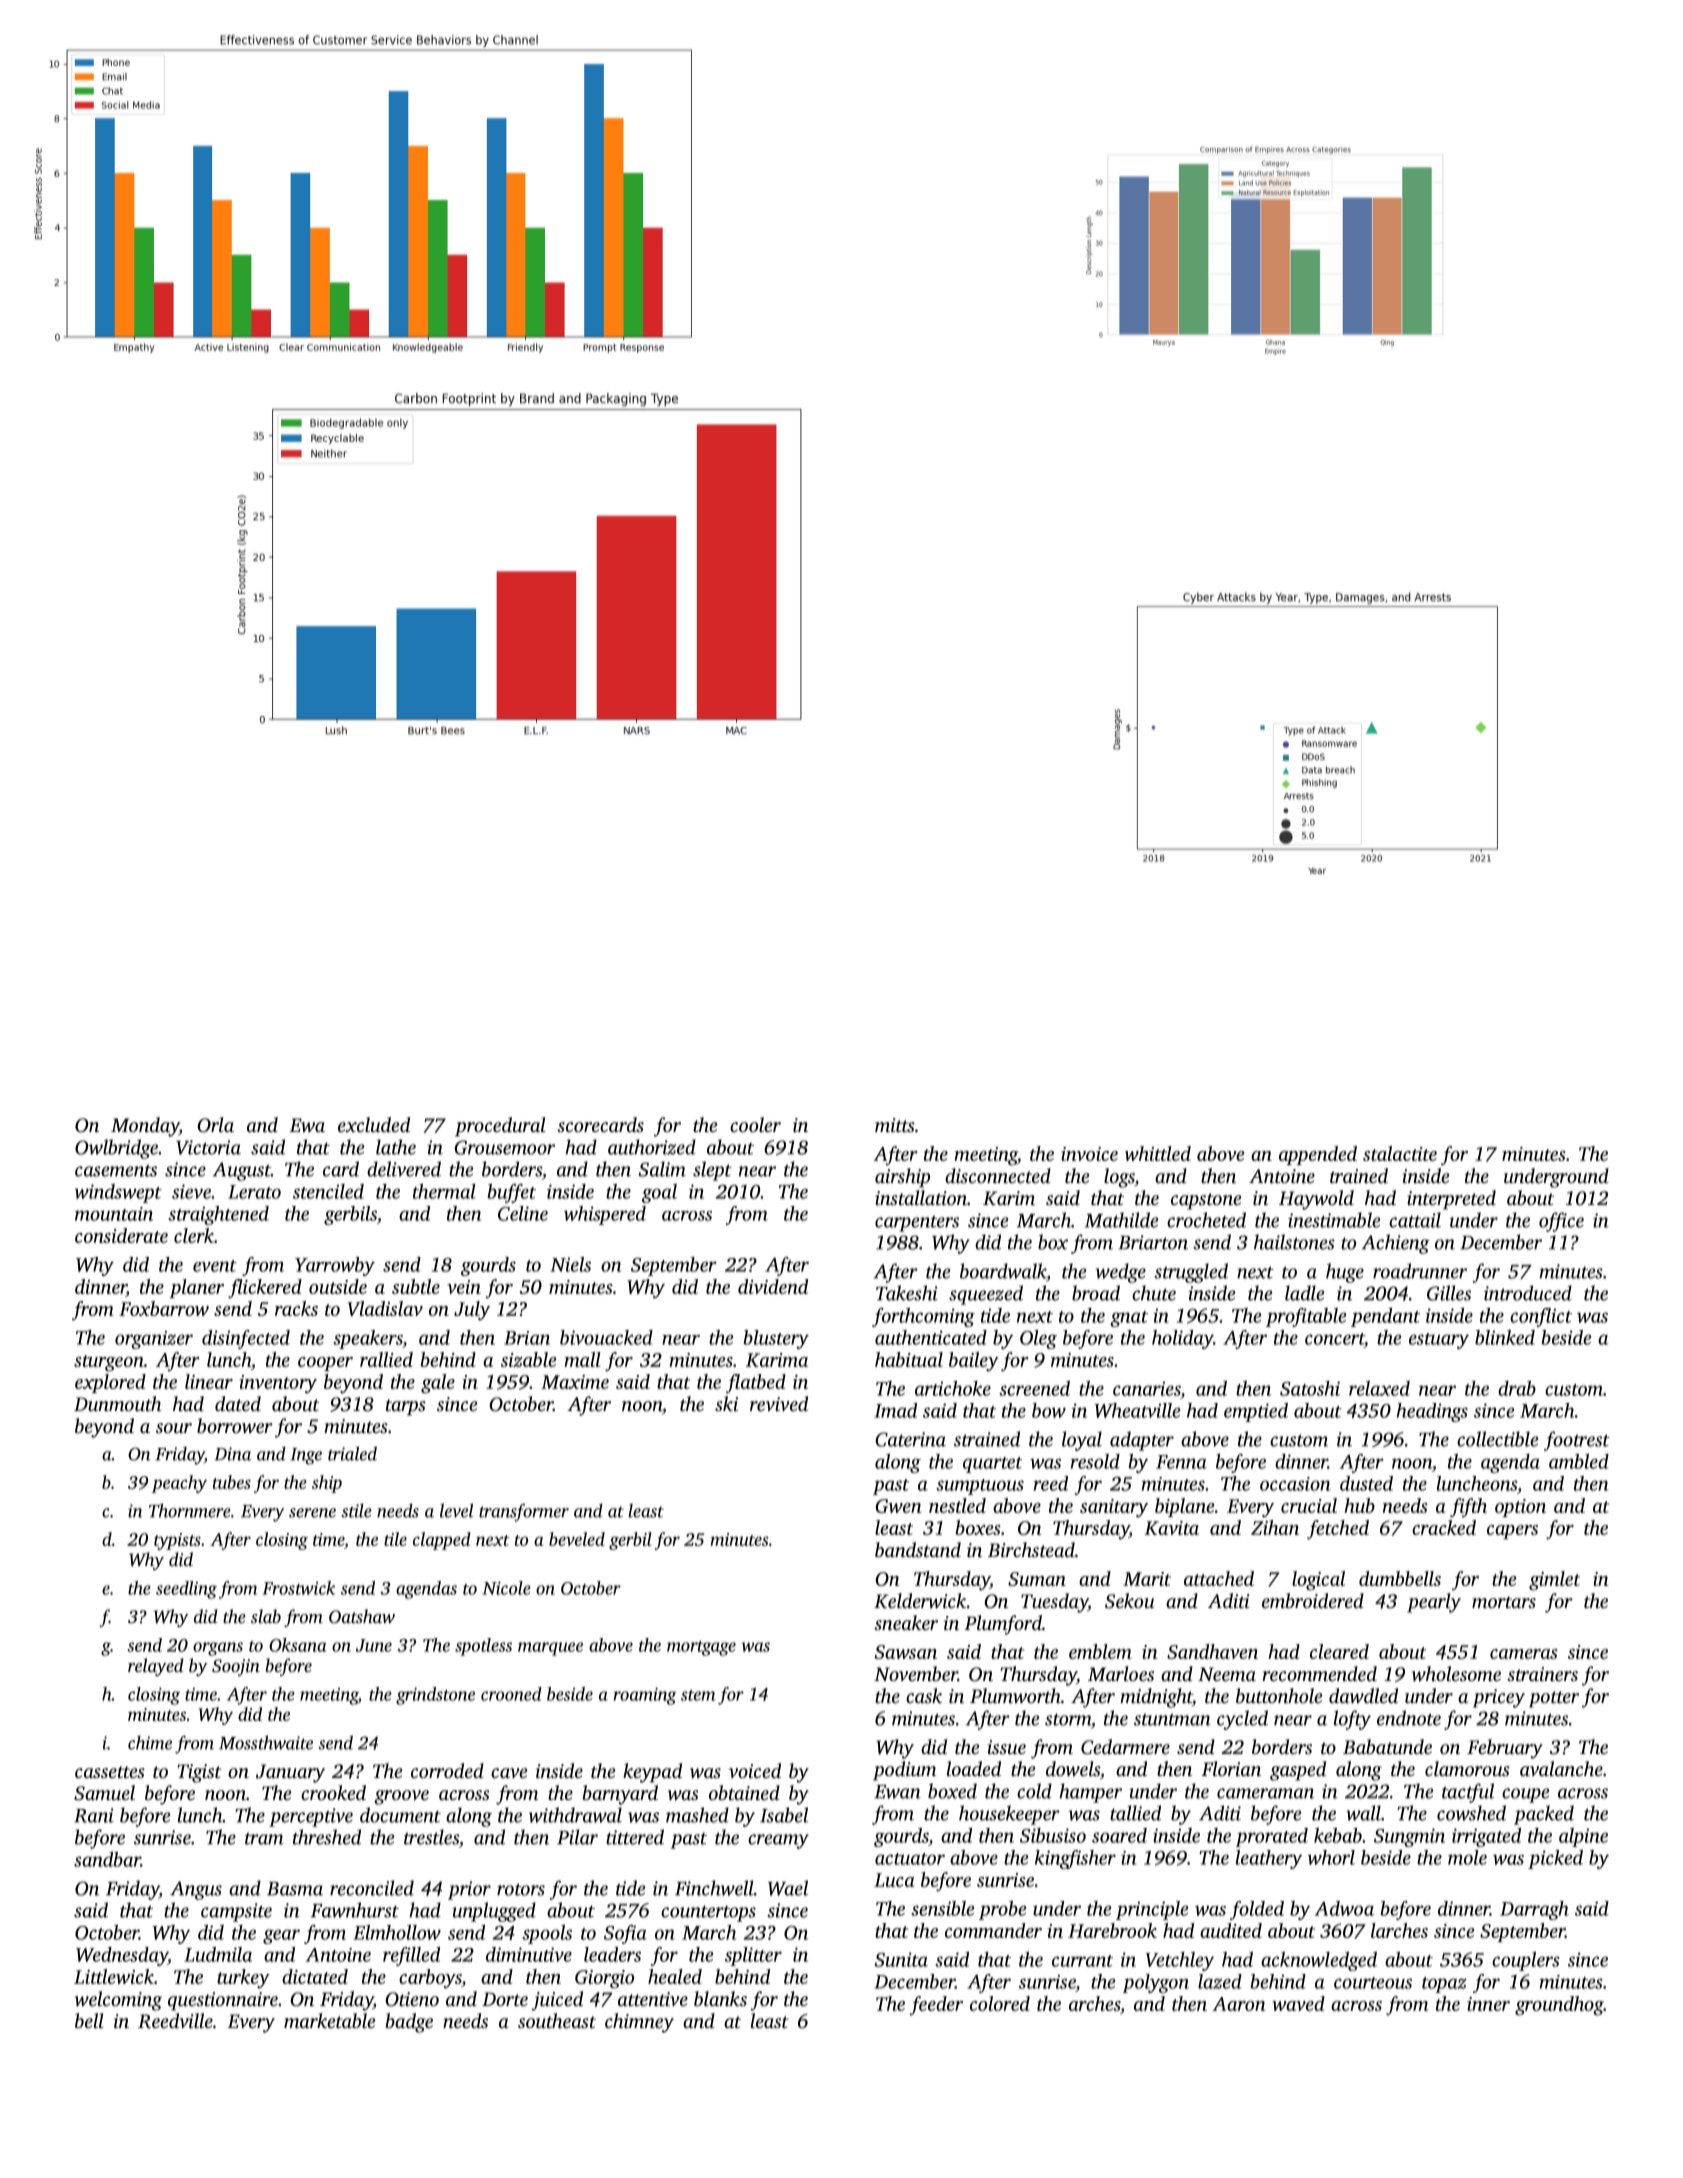  What do you see at coordinates (110, 1772) in the screenshot?
I see `cassettes` at bounding box center [110, 1772].
